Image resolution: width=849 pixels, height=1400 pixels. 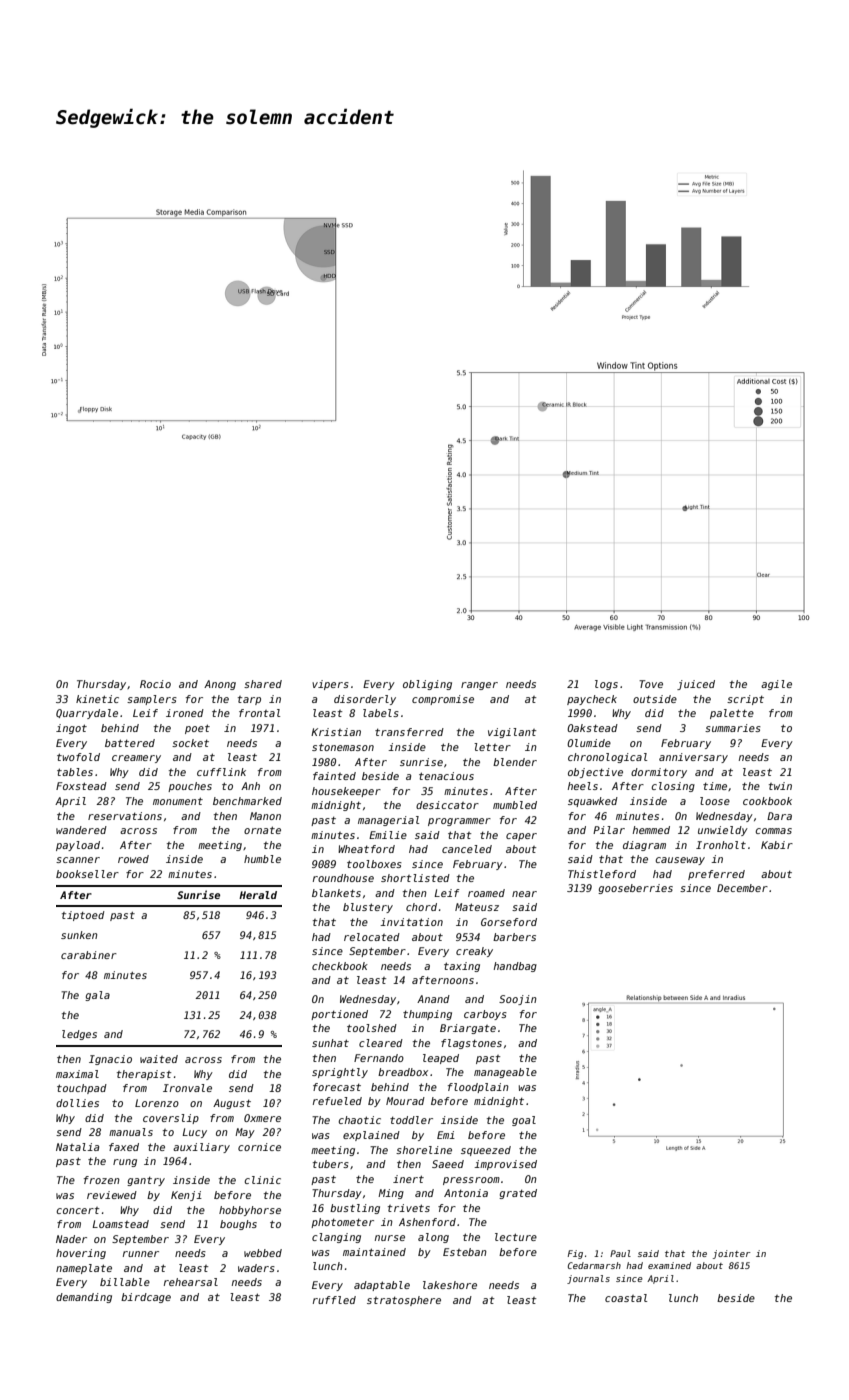 I want to click on payload, so click(x=78, y=846).
